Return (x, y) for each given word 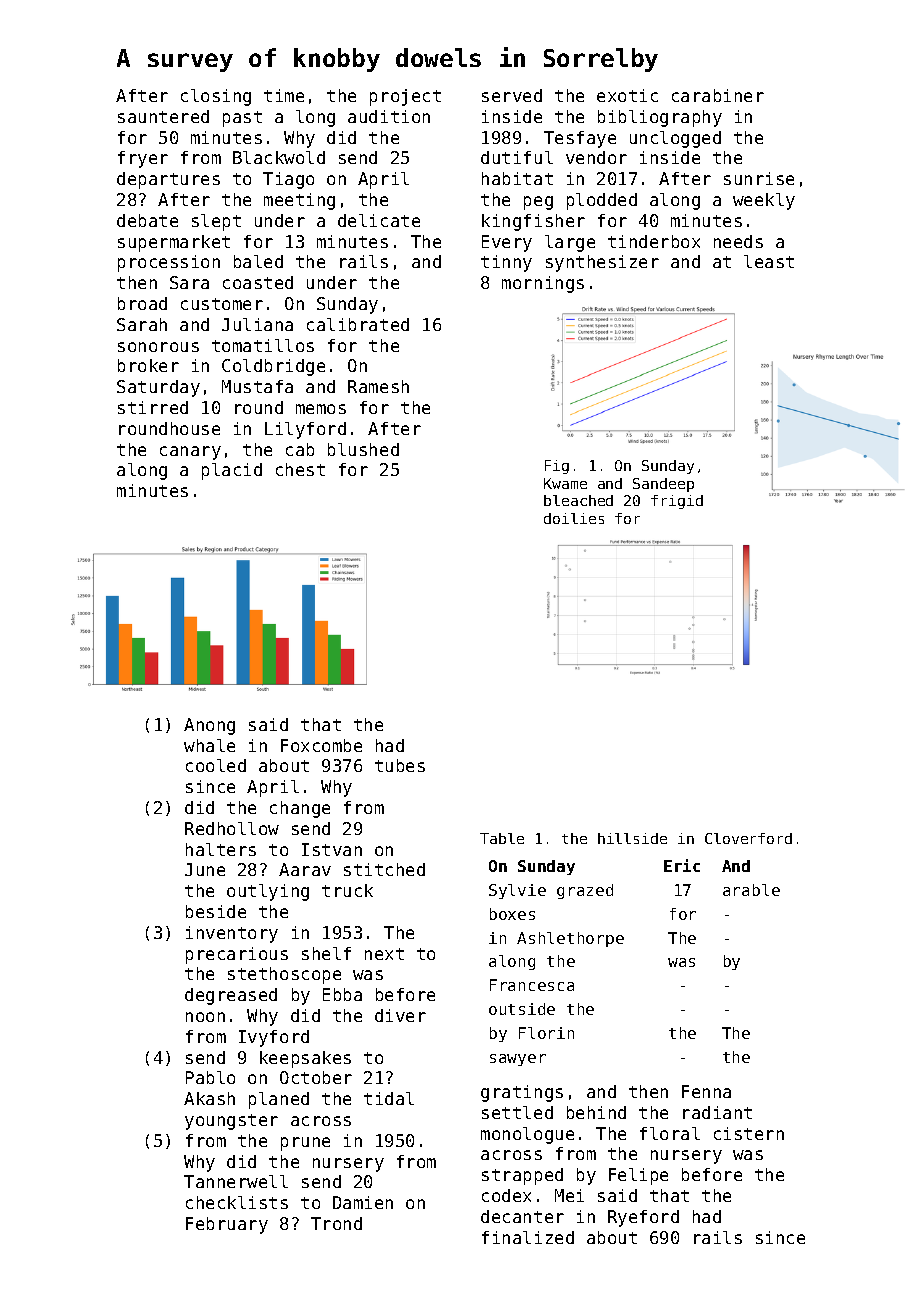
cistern (749, 1133)
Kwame (565, 483)
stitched (384, 869)
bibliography (660, 118)
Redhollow (232, 828)
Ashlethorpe (570, 939)
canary (190, 453)
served (512, 95)
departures (168, 180)
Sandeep (663, 485)
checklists (237, 1202)
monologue (527, 1135)
